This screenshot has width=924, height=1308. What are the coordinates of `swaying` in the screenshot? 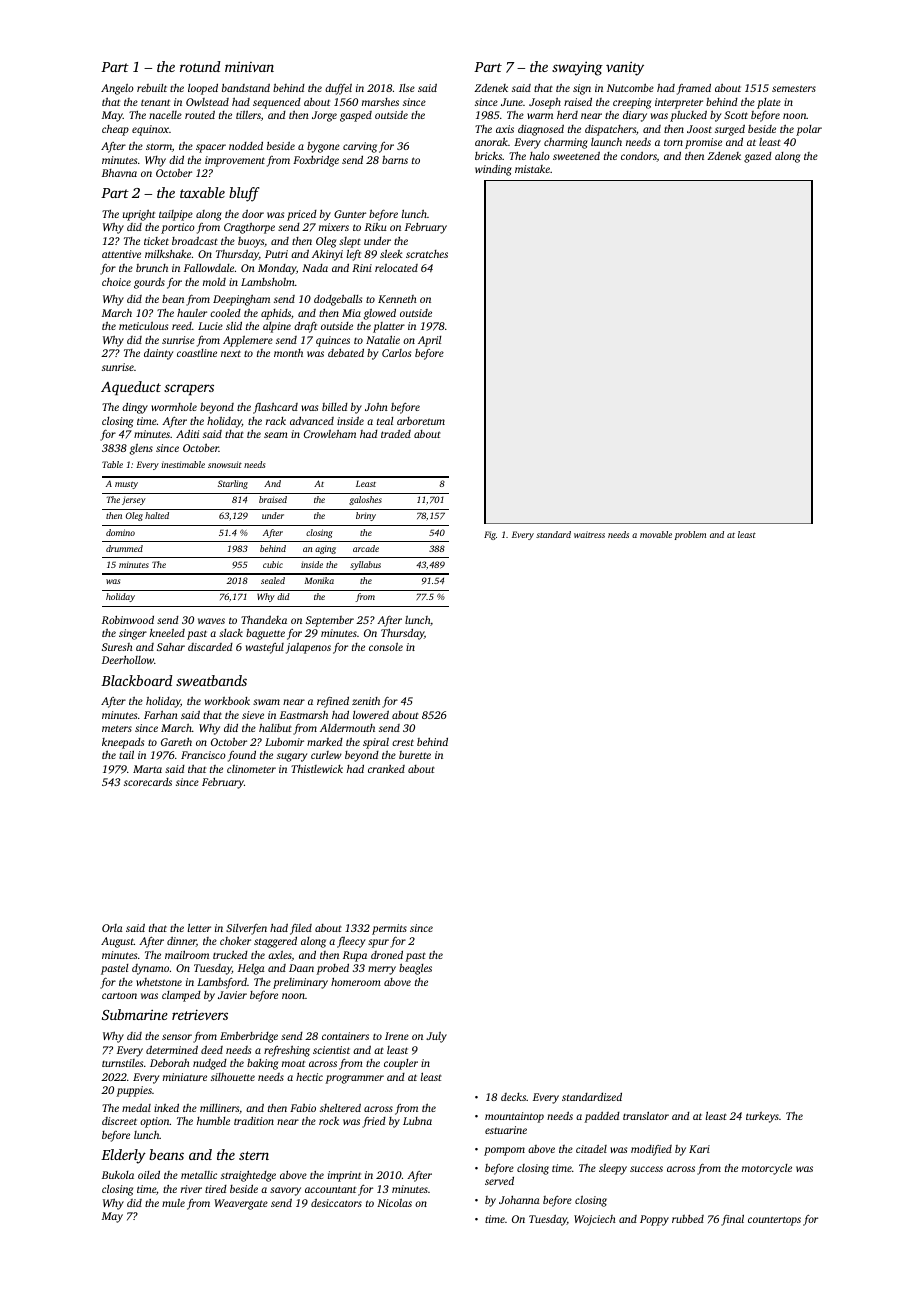 It's located at (577, 69).
